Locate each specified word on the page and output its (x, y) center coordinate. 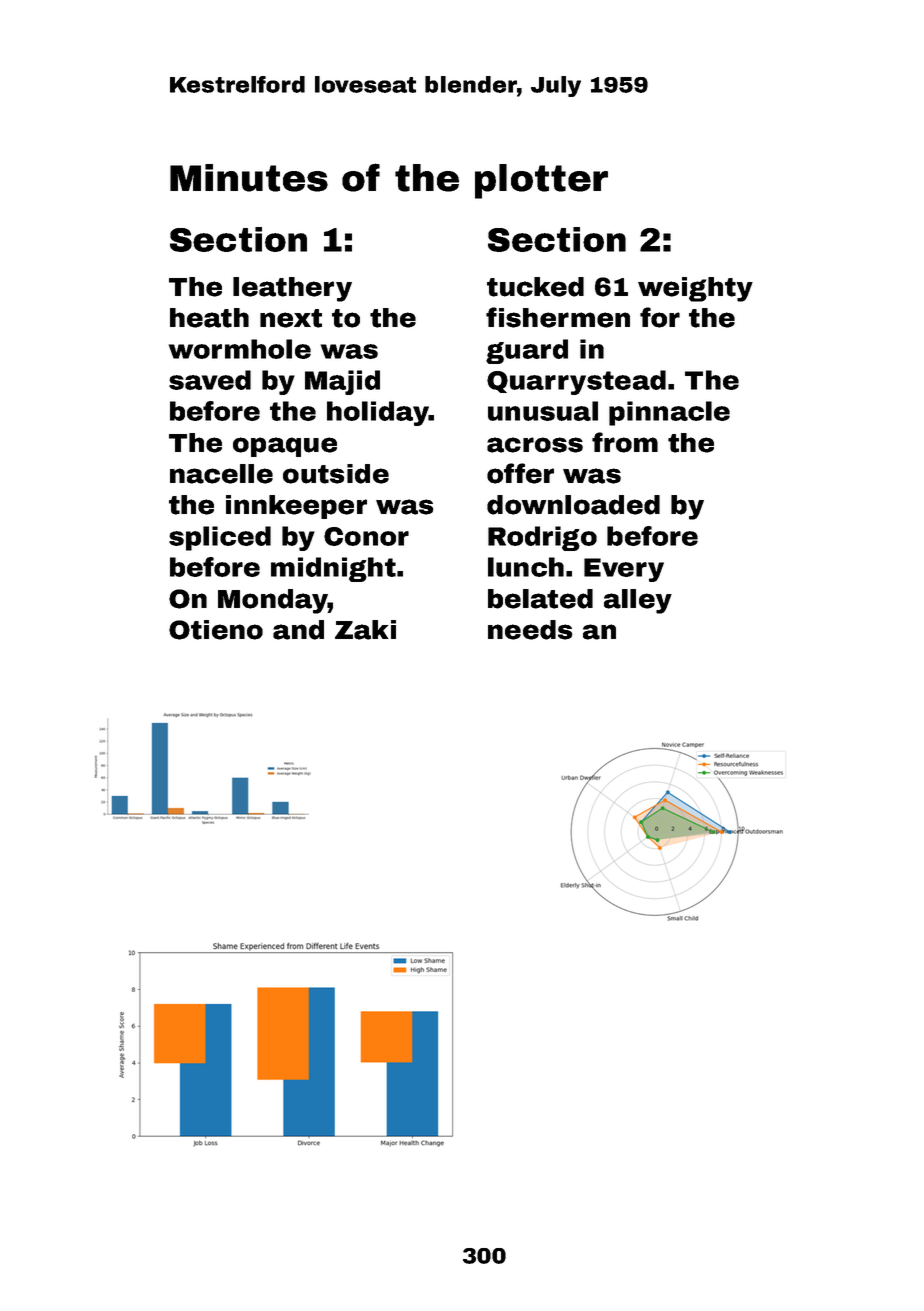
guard (527, 351)
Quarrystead (576, 382)
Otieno (216, 630)
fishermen (558, 317)
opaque (285, 447)
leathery (292, 289)
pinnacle (669, 413)
